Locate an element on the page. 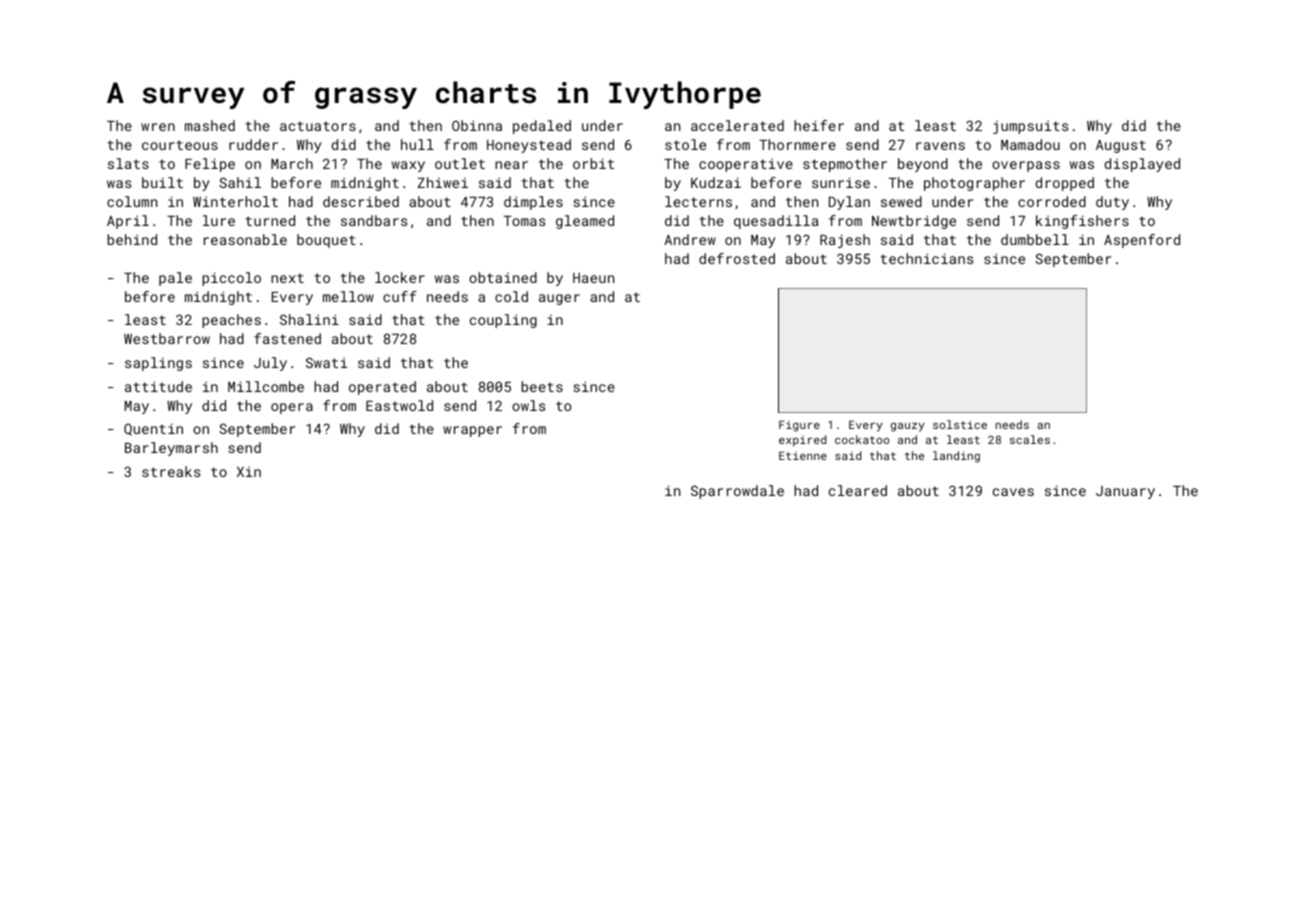 Image resolution: width=1308 pixels, height=924 pixels. photographer is located at coordinates (974, 184).
